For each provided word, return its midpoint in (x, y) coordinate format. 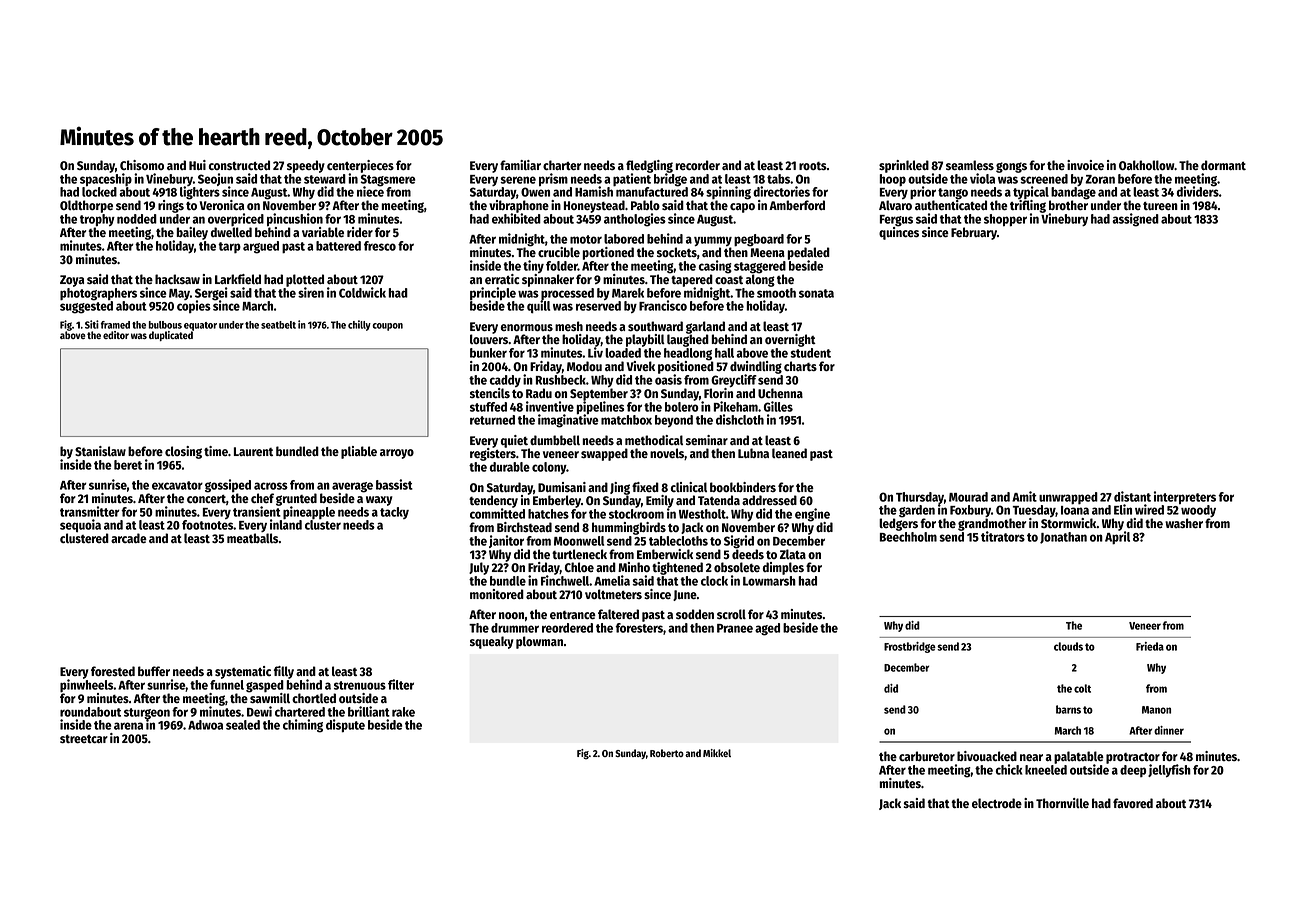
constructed (239, 165)
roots (813, 166)
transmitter (90, 511)
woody (1198, 511)
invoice (1085, 165)
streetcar (84, 739)
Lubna (753, 453)
